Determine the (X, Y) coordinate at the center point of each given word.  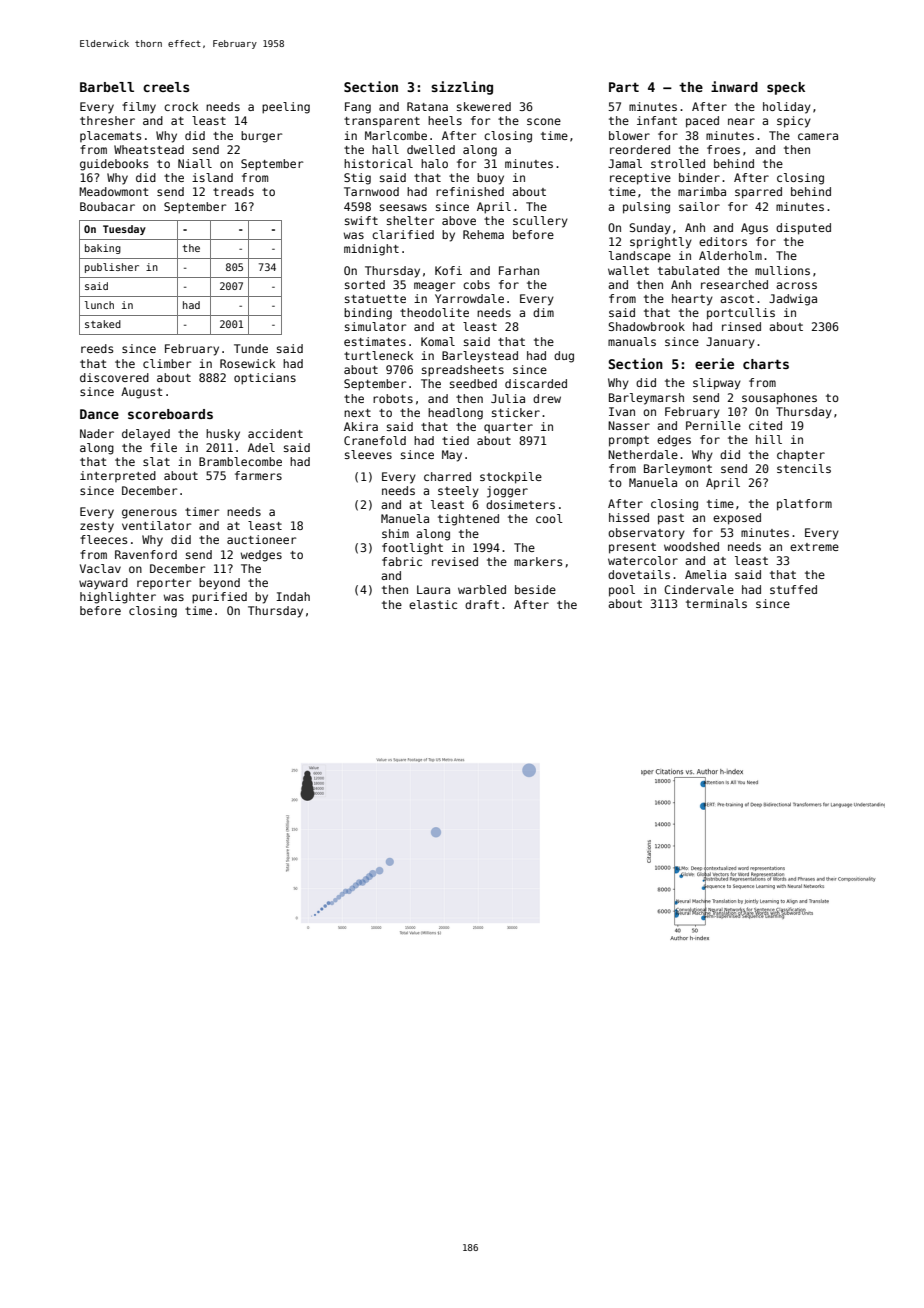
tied (455, 440)
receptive (640, 179)
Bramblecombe (240, 461)
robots (393, 398)
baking (103, 249)
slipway (717, 384)
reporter (164, 584)
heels (445, 120)
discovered (114, 377)
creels (166, 87)
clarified (403, 234)
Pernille (713, 425)
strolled (678, 163)
